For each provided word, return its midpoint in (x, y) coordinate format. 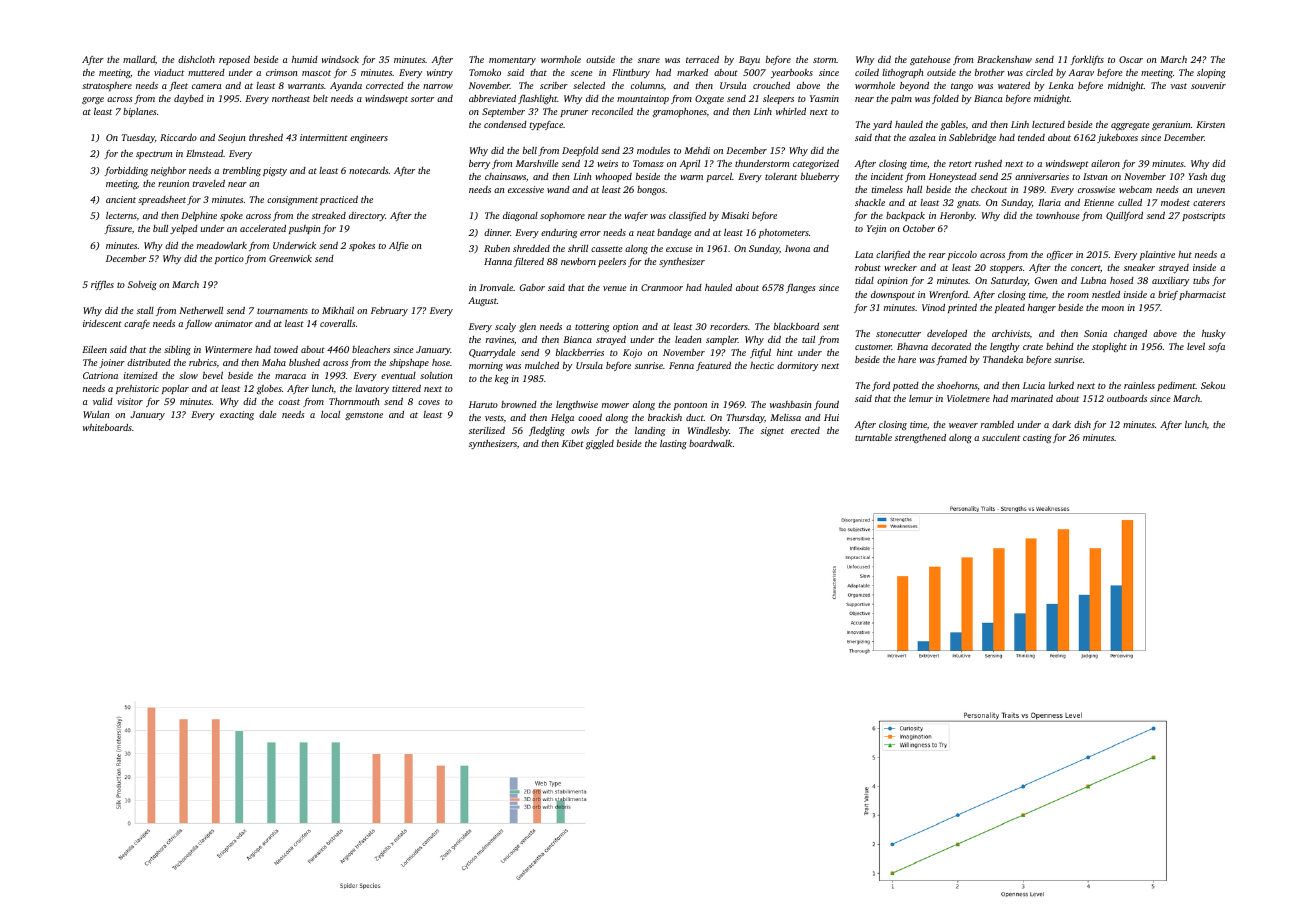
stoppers (1006, 269)
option (625, 327)
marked (692, 72)
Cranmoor (662, 287)
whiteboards (107, 427)
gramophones (680, 112)
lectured (1048, 124)
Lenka (1061, 85)
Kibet (573, 443)
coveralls (337, 323)
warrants (306, 86)
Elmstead (204, 153)
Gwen (1046, 280)
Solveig (142, 285)
